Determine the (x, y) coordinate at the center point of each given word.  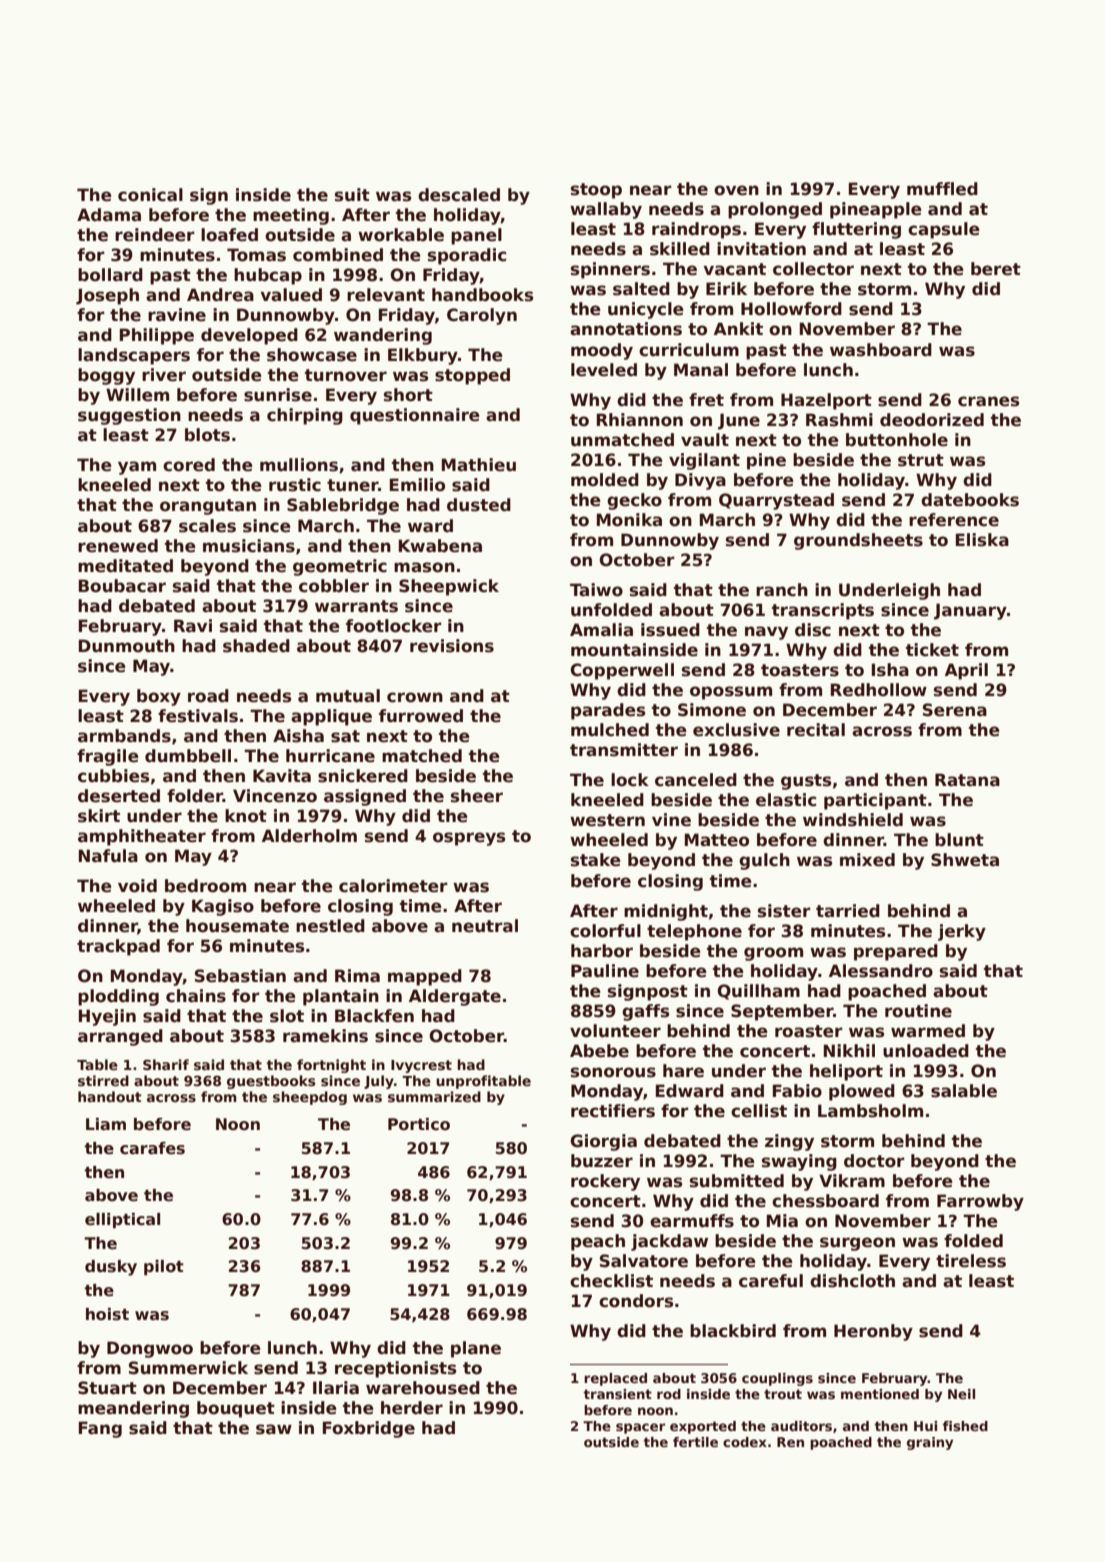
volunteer (615, 1031)
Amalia (601, 630)
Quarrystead (776, 501)
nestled (330, 926)
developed (249, 336)
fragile (108, 757)
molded (605, 480)
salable (964, 1091)
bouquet (236, 1409)
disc (813, 630)
